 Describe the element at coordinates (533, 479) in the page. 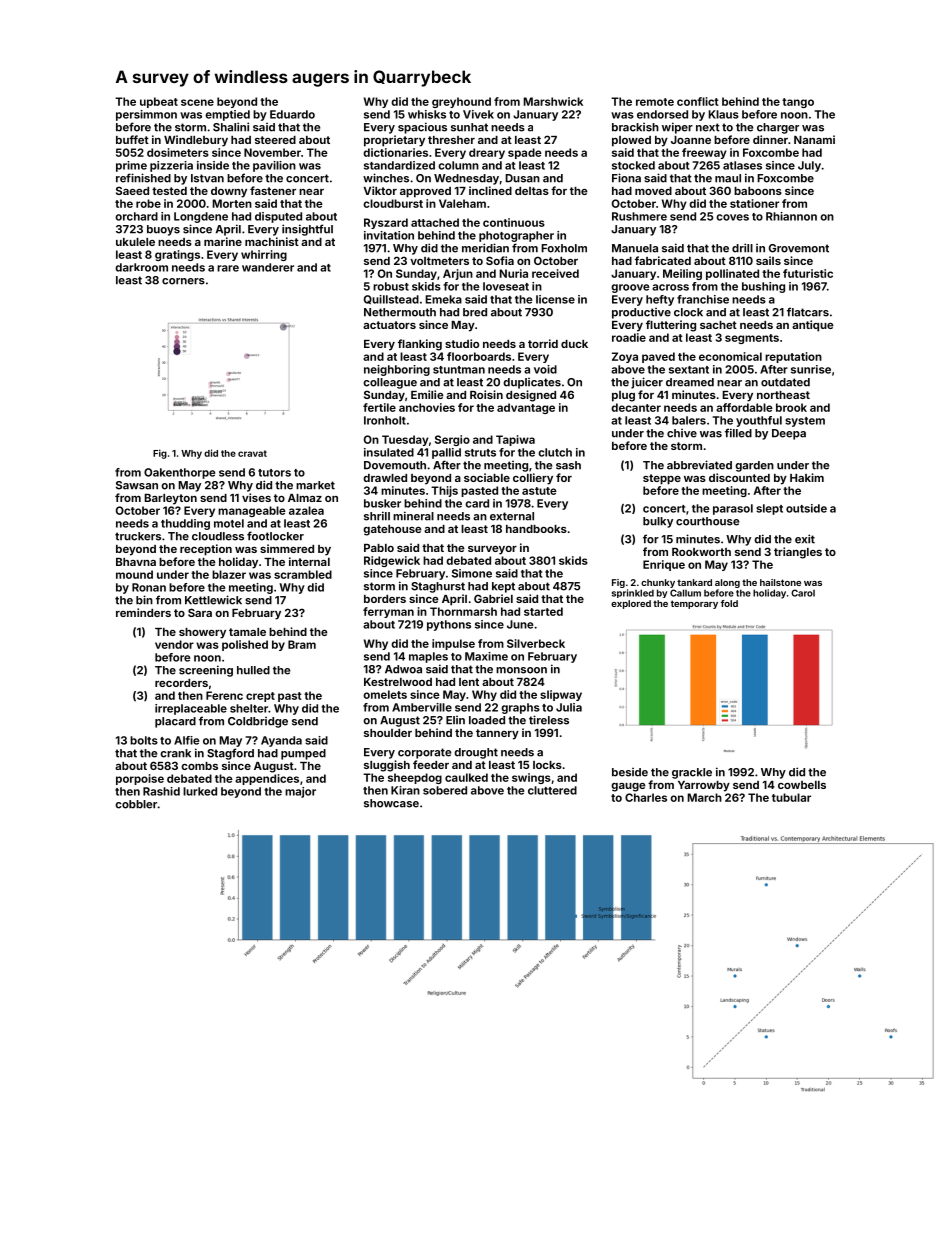

I see `colliery` at that location.
